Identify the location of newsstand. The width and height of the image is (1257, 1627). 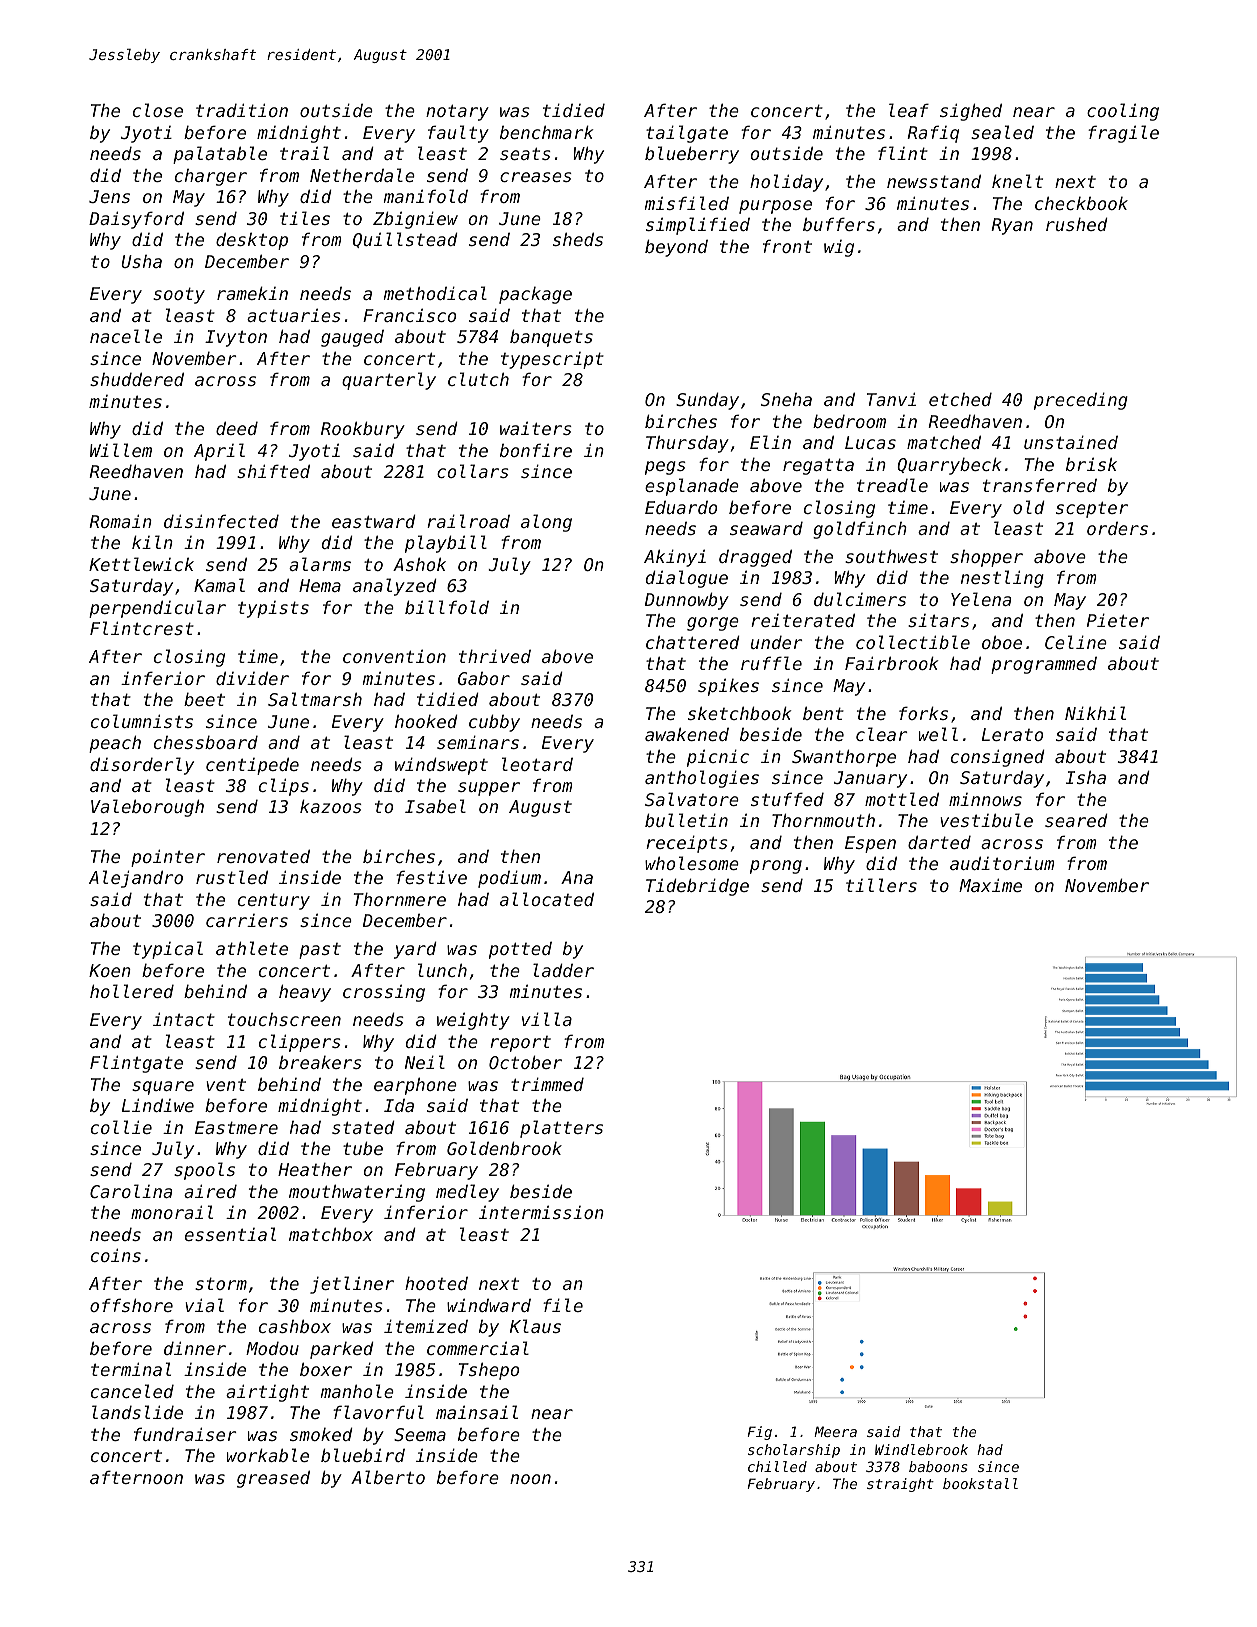
(934, 181).
